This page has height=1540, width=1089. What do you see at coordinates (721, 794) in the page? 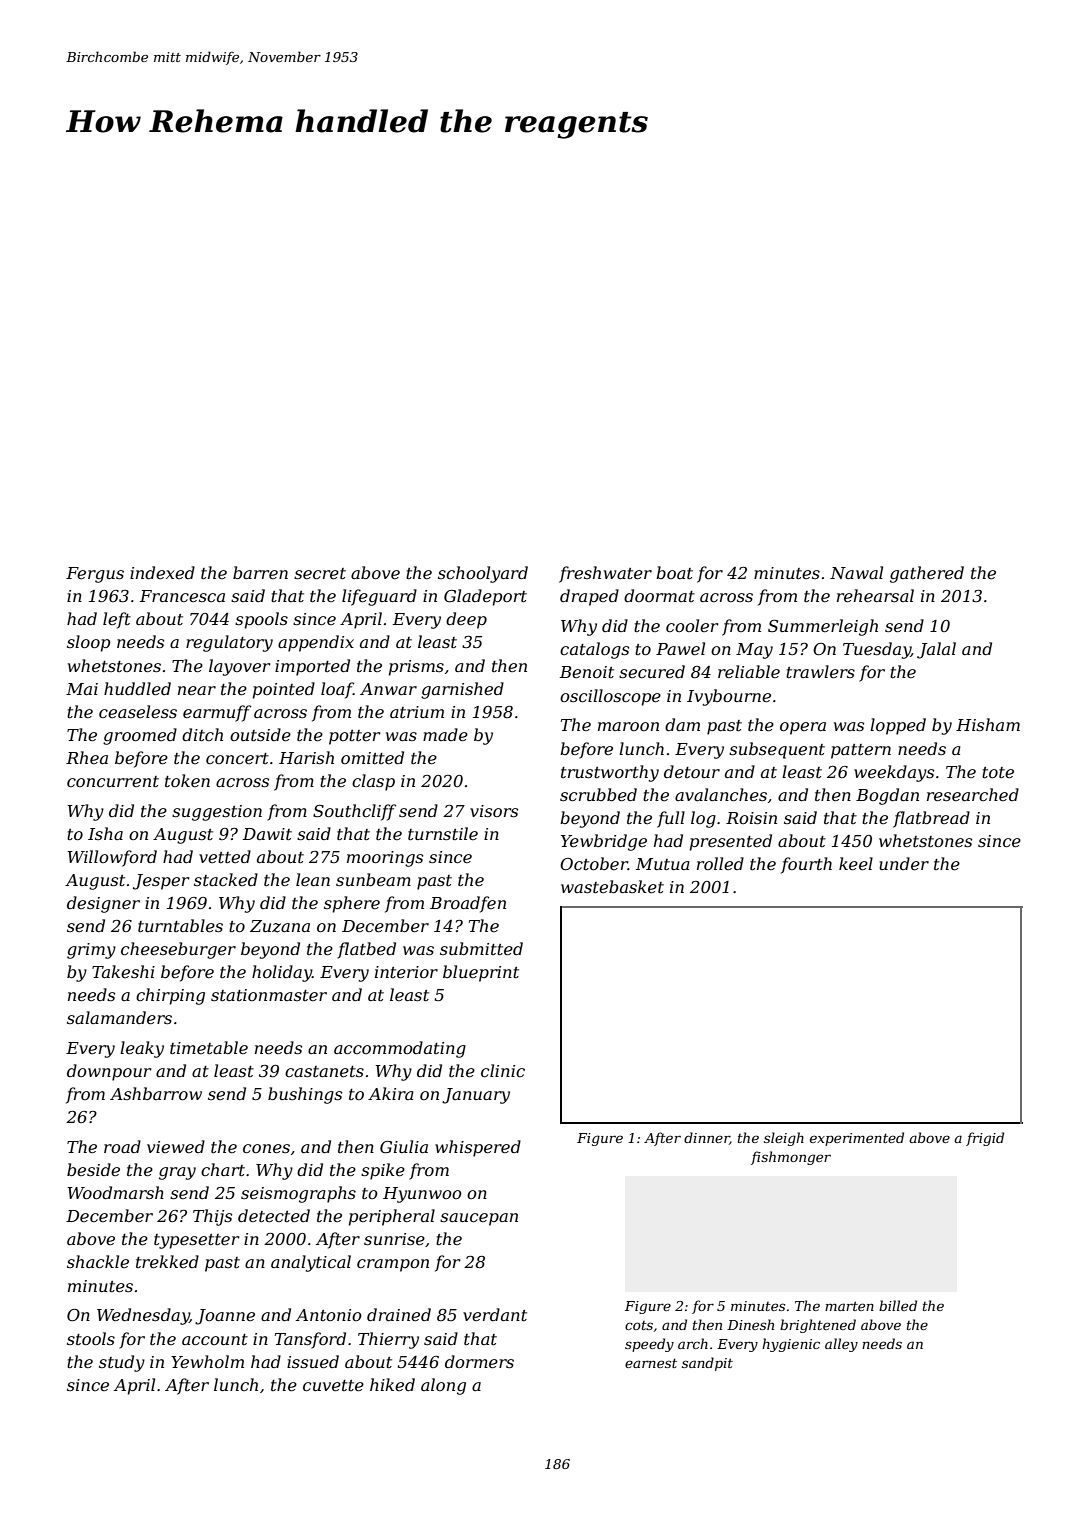
I see `avalanches` at bounding box center [721, 794].
